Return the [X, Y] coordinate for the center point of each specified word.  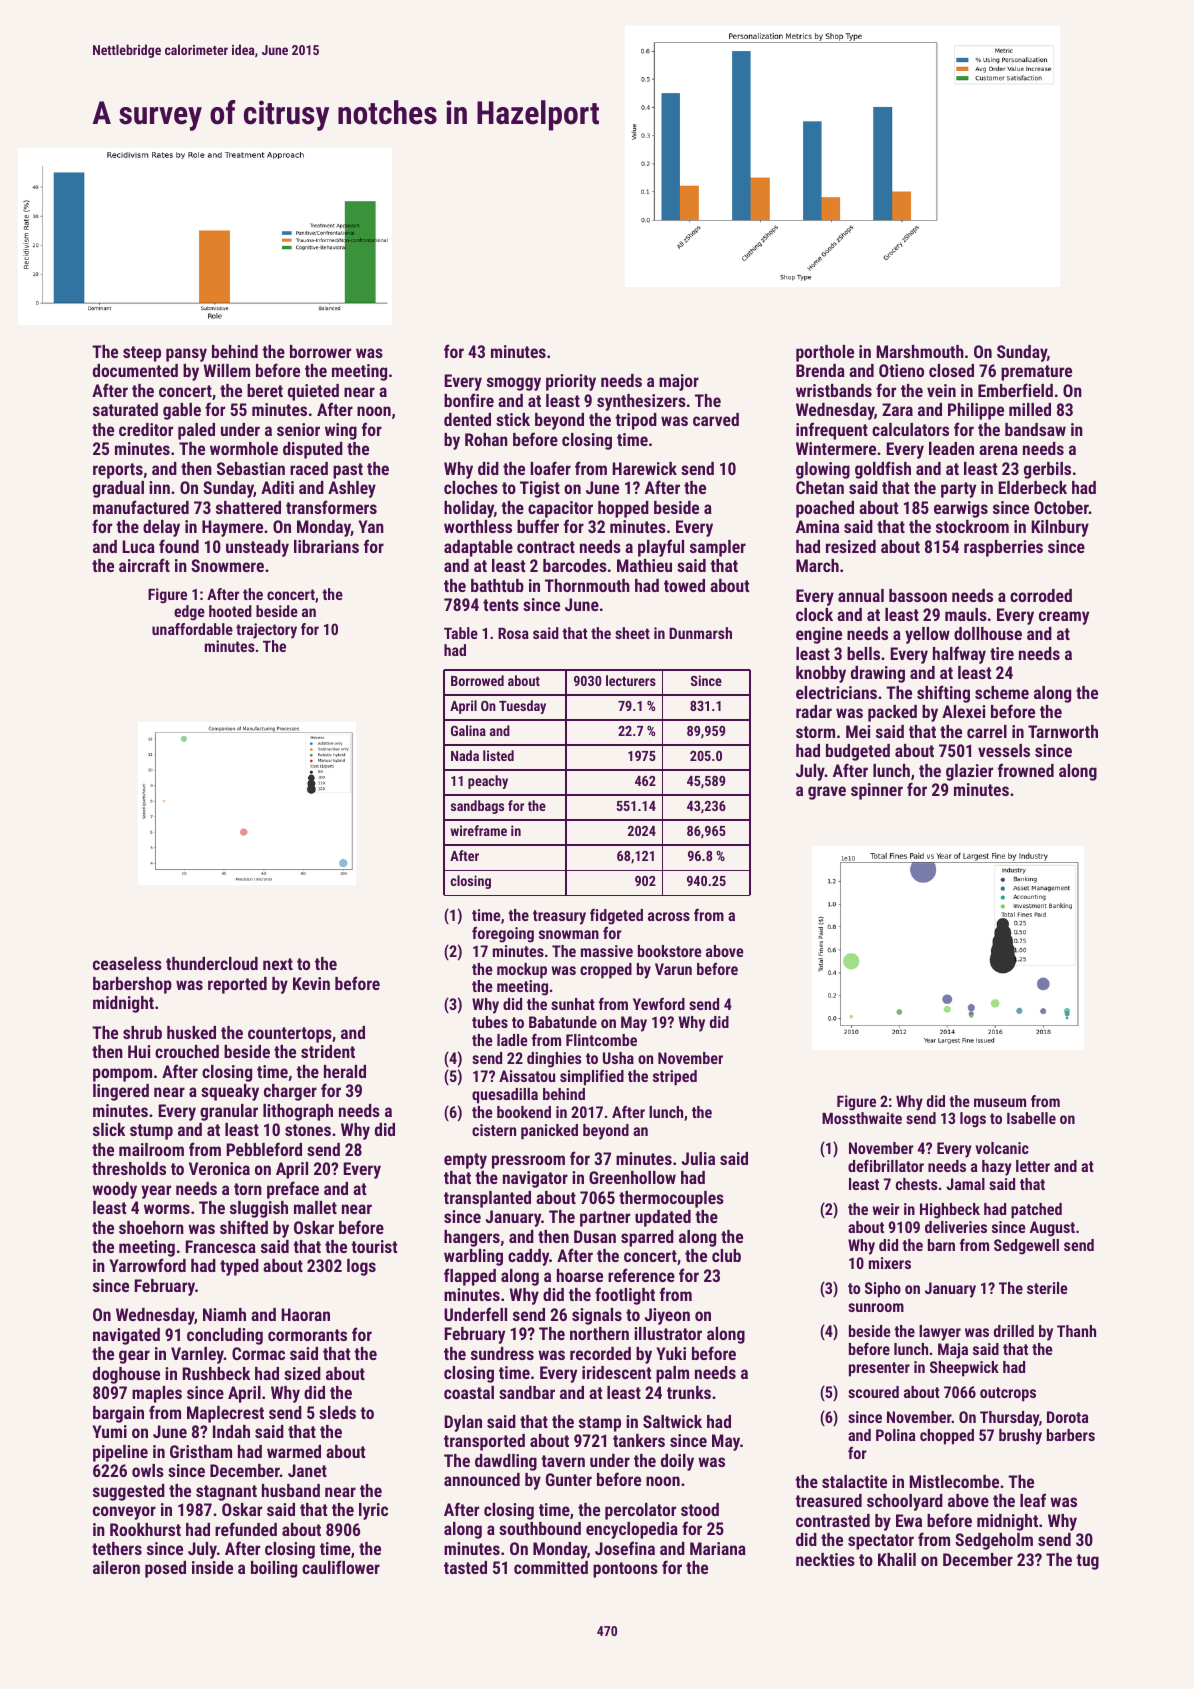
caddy [528, 1257]
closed [951, 370]
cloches [471, 487]
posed [165, 1569]
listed [498, 755]
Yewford [659, 1003]
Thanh [1076, 1331]
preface [293, 1190]
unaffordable [192, 629]
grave [827, 793]
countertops [290, 1035]
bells [863, 653]
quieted [313, 392]
